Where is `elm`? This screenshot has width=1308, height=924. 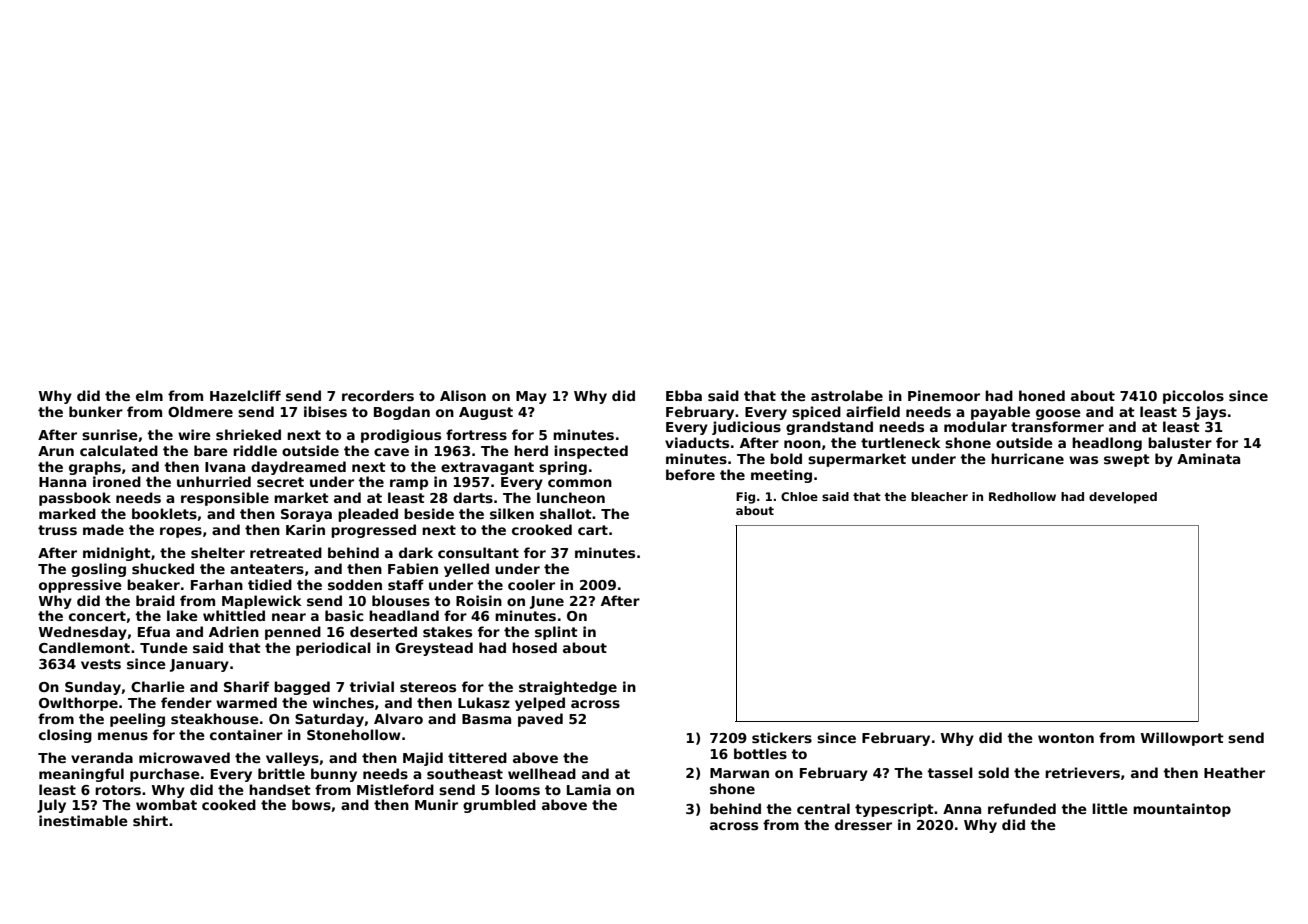
elm is located at coordinates (149, 395).
